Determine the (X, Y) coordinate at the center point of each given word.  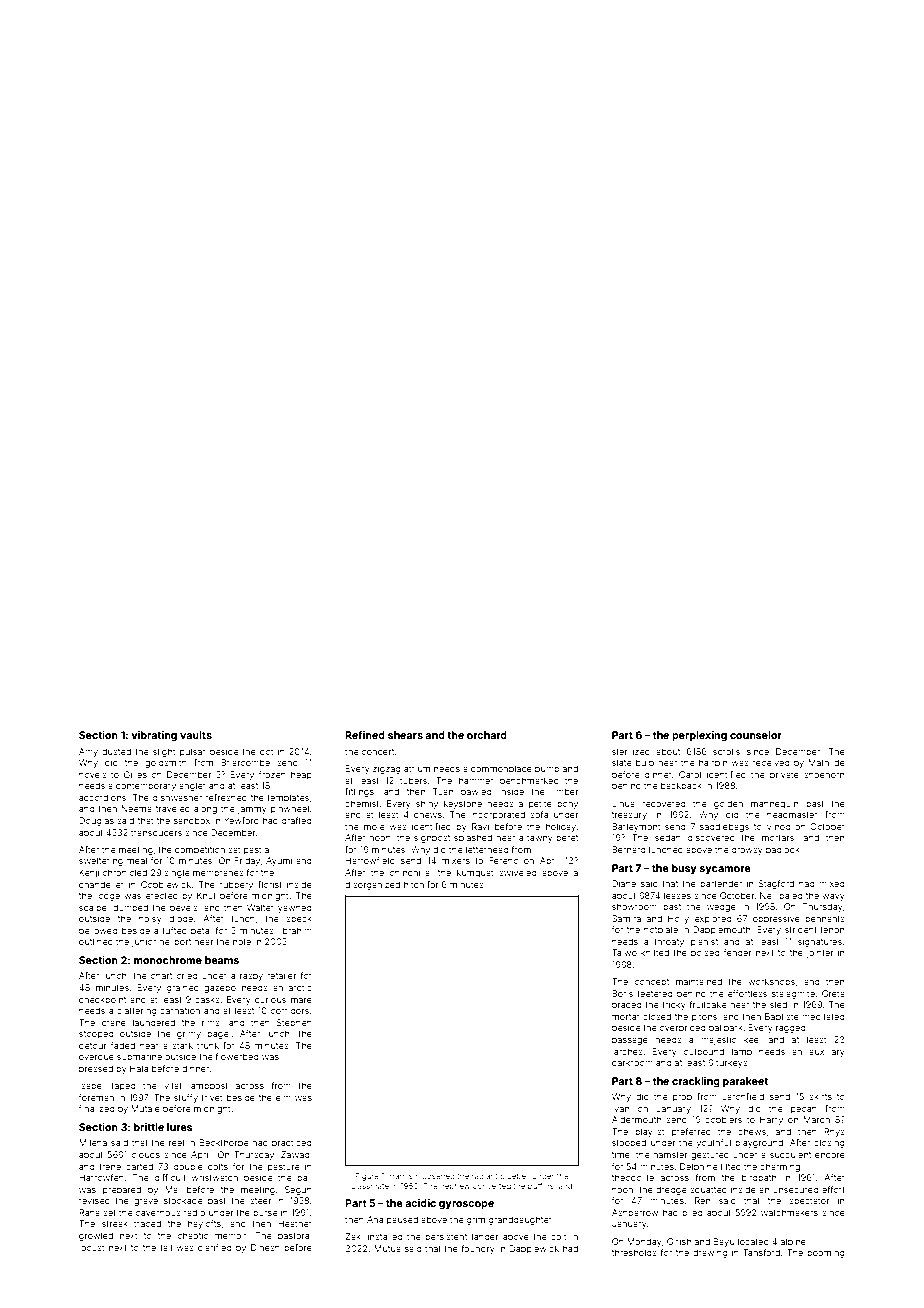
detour (92, 1045)
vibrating (154, 736)
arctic (300, 987)
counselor (756, 735)
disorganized (372, 885)
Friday (247, 861)
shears (405, 735)
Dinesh (265, 1247)
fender (737, 952)
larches (627, 1051)
